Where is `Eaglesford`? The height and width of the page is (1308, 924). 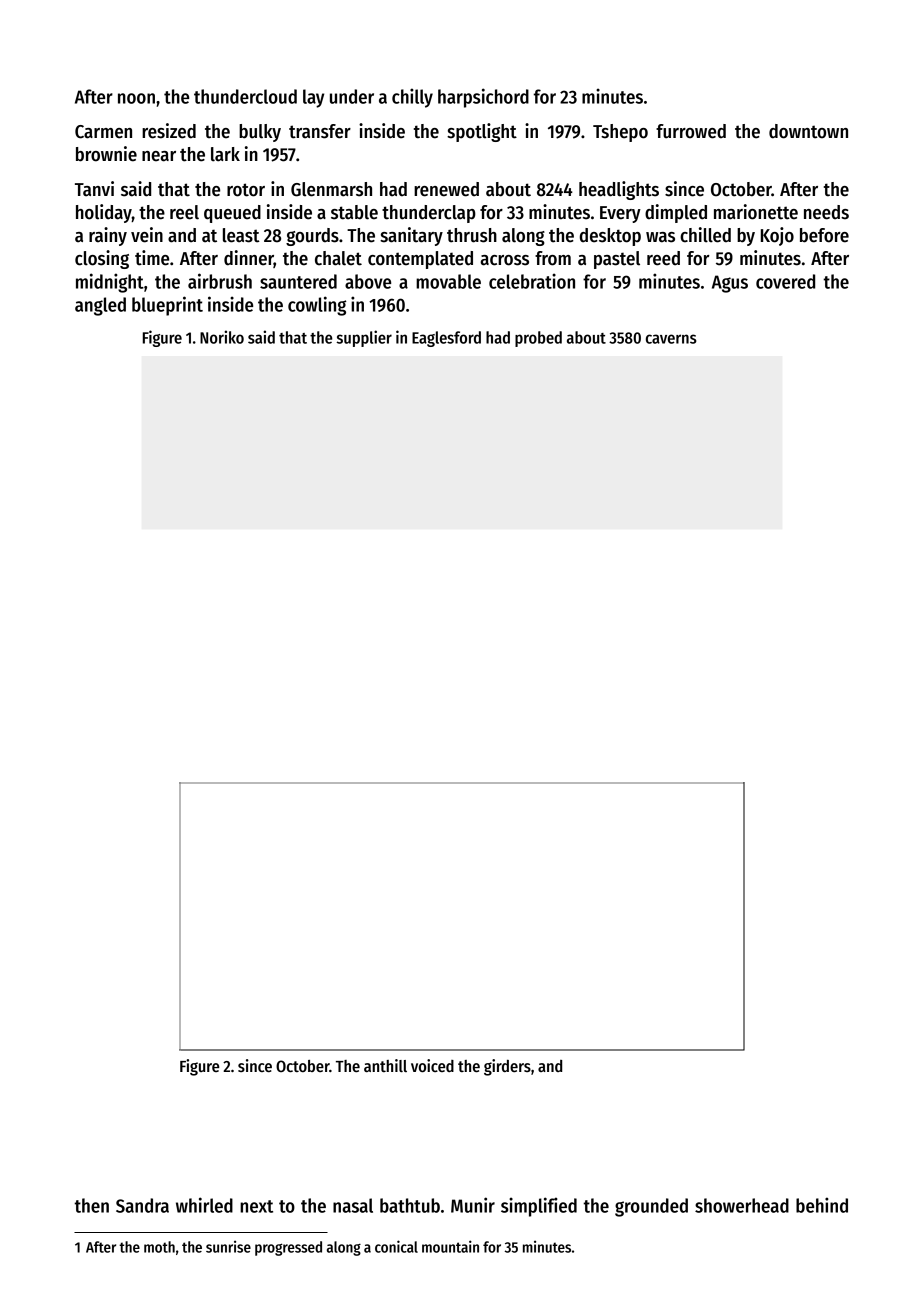 Eaglesford is located at coordinates (446, 339).
